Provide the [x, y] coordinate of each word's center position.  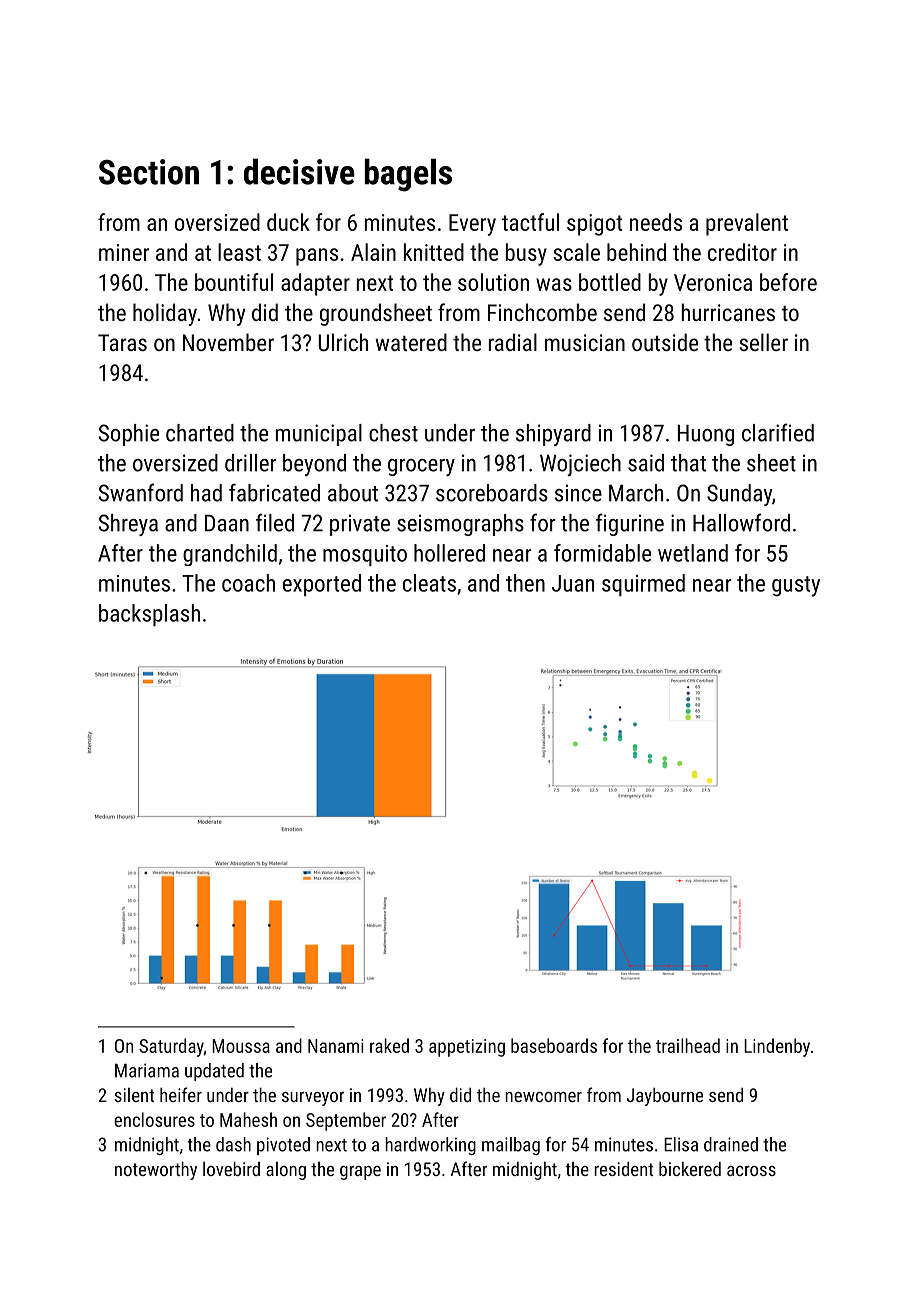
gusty [796, 586]
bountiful [234, 282]
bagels [408, 175]
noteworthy [156, 1171]
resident [623, 1169]
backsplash [149, 615]
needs [656, 222]
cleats [429, 583]
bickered [690, 1169]
